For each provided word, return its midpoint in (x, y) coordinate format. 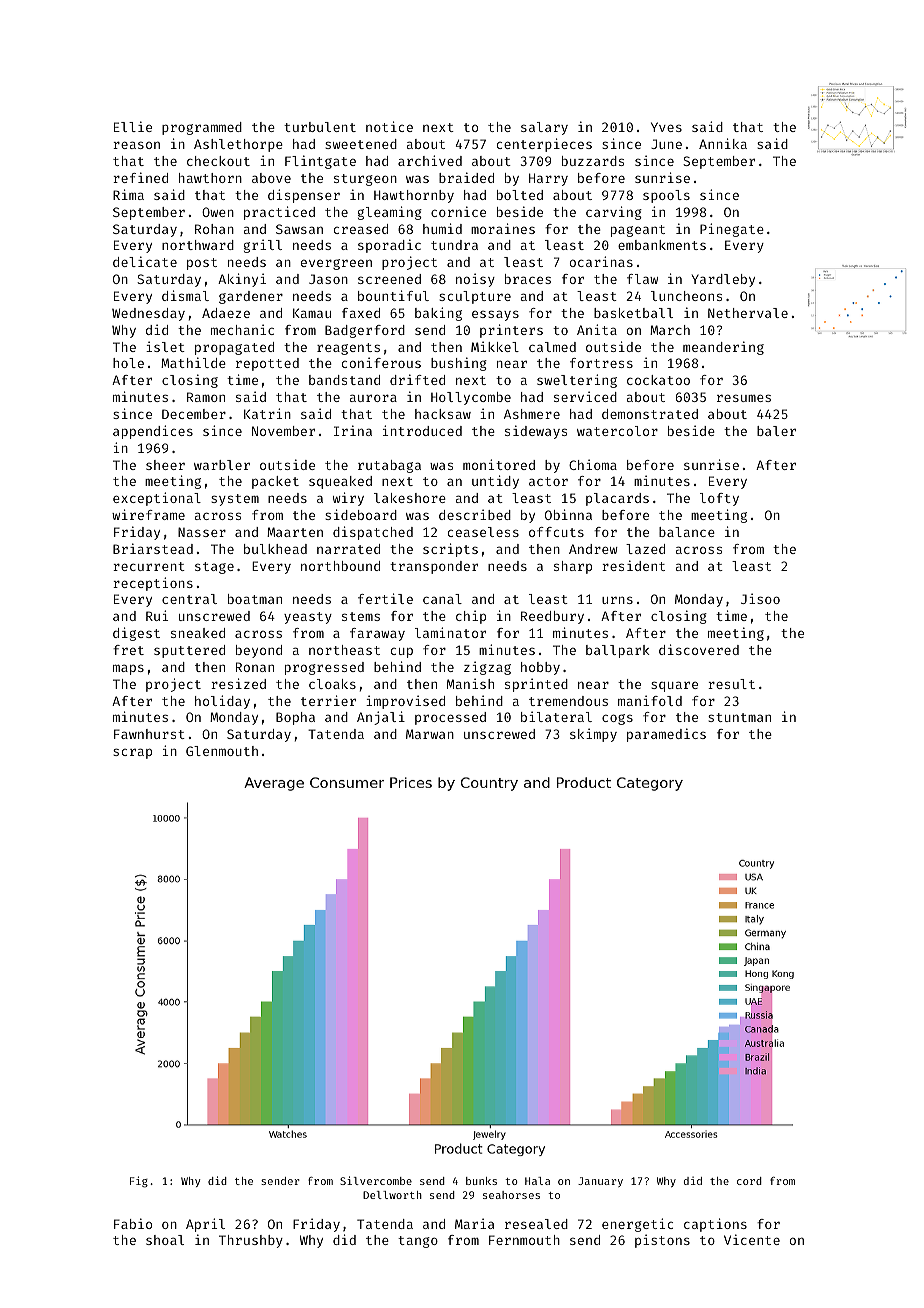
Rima (128, 194)
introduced (422, 430)
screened (389, 279)
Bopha (295, 718)
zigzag (487, 668)
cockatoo (658, 380)
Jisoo (760, 598)
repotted (267, 364)
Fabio (133, 1223)
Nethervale (748, 313)
